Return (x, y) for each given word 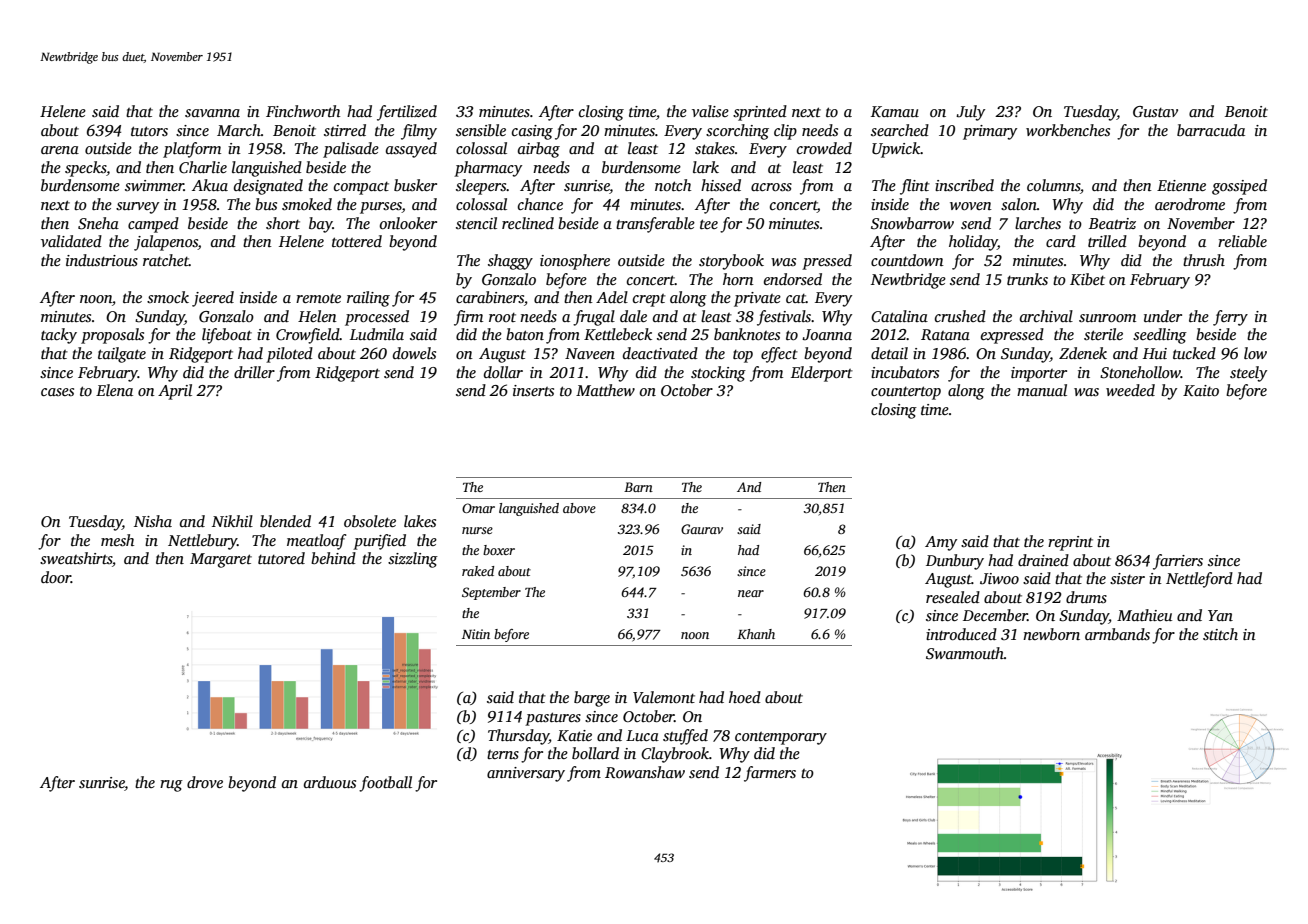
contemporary (781, 738)
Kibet (1087, 279)
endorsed (793, 279)
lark (706, 167)
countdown (907, 260)
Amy (941, 543)
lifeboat (227, 336)
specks (86, 169)
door (56, 577)
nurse (477, 530)
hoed (745, 697)
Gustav (1155, 112)
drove (205, 782)
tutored (281, 558)
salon (1019, 204)
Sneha (98, 223)
